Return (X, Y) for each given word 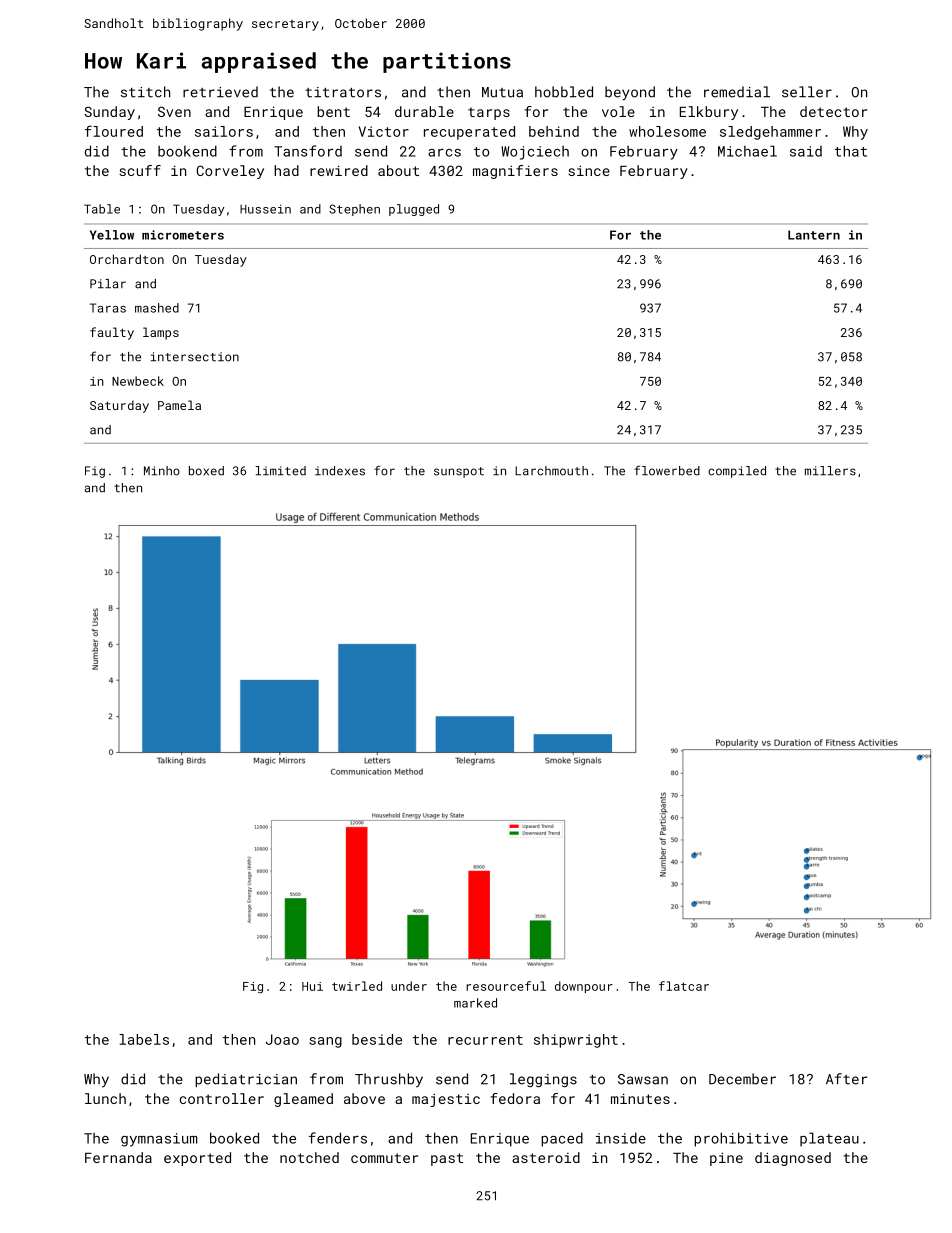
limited (281, 471)
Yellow (112, 235)
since (589, 170)
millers (830, 471)
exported (197, 1159)
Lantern (814, 235)
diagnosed (793, 1159)
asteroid (546, 1157)
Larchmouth (551, 471)
